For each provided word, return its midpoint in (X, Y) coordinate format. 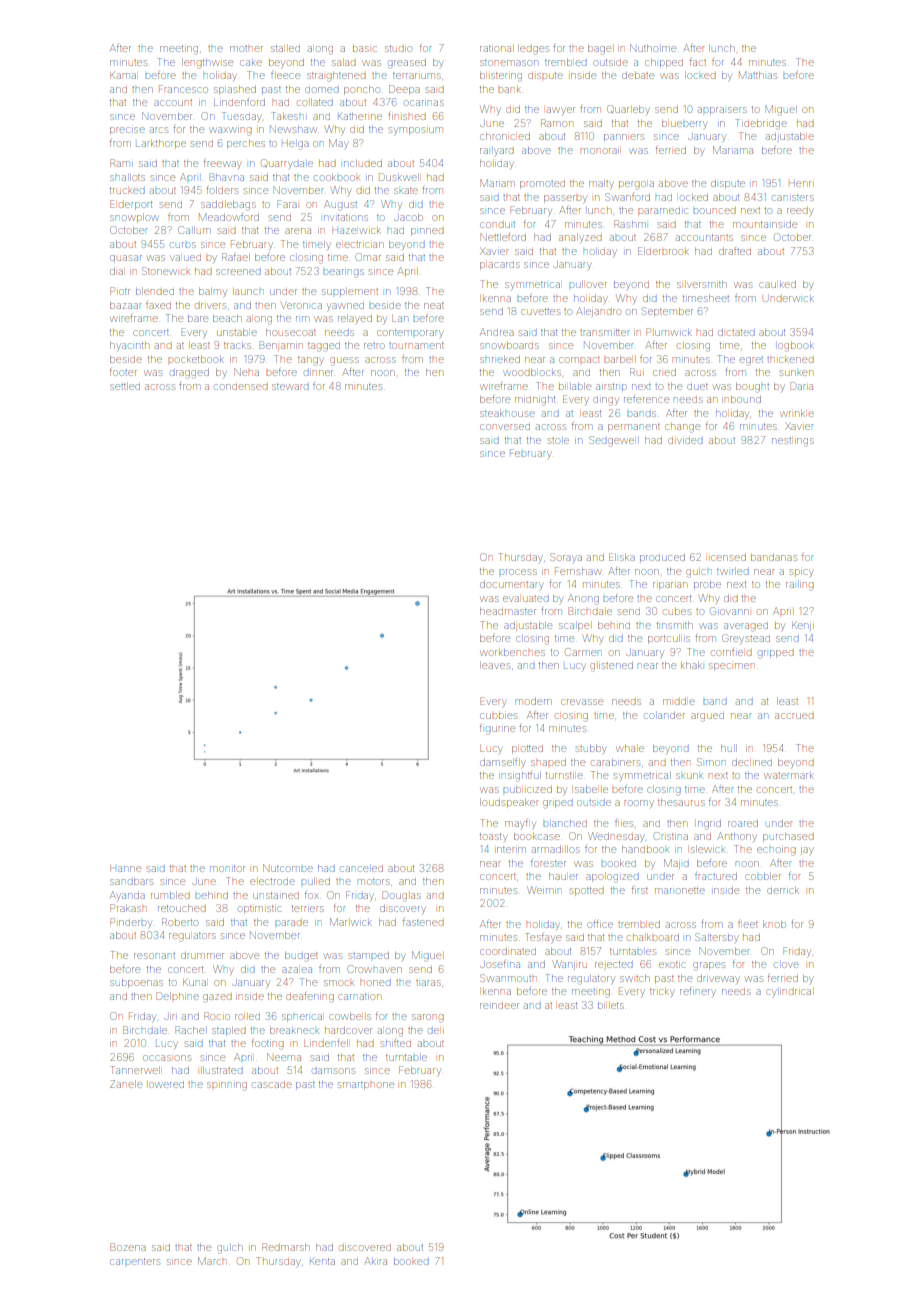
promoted (542, 185)
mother (246, 49)
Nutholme (653, 48)
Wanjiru (570, 965)
